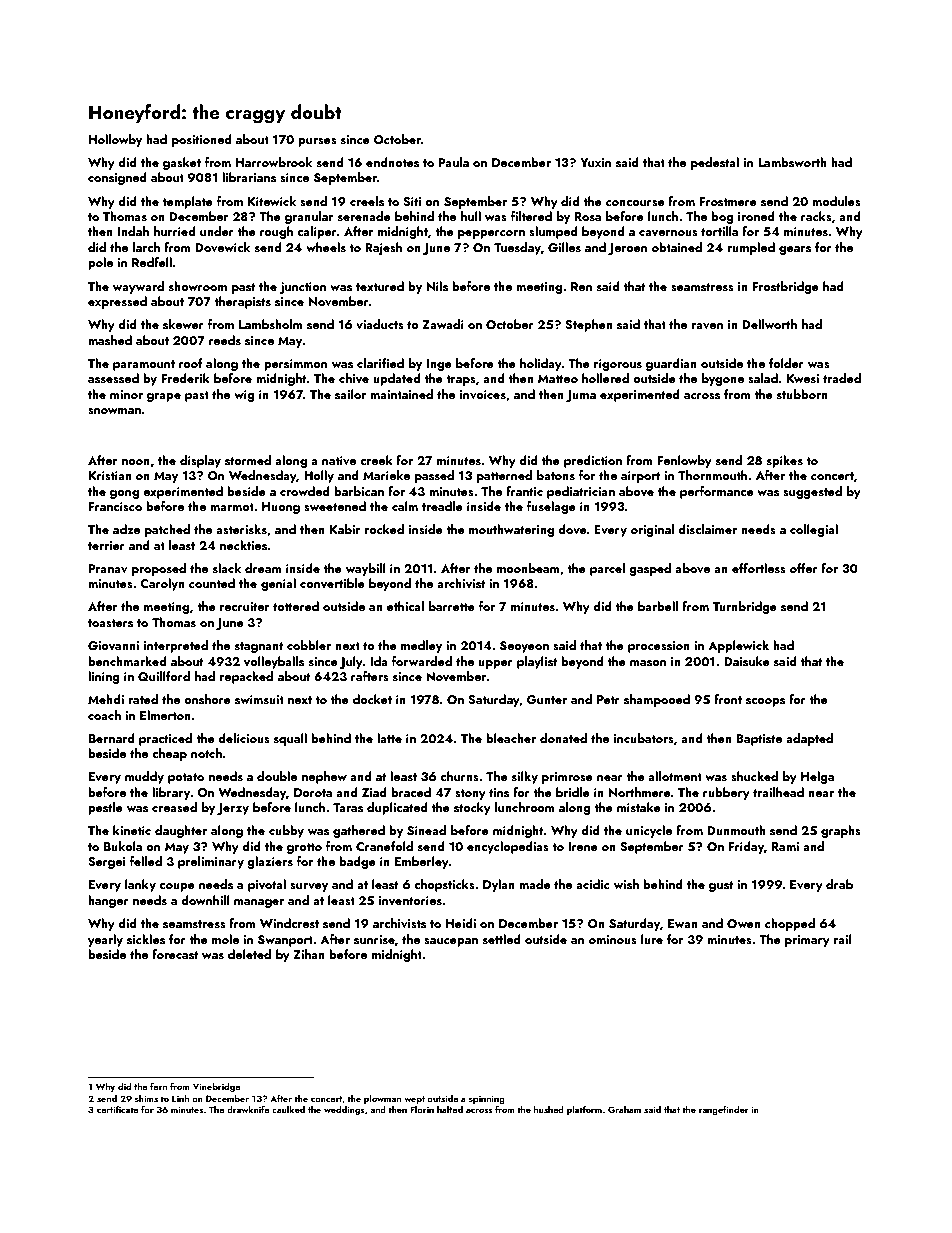  What do you see at coordinates (115, 140) in the screenshot?
I see `Hollowby` at bounding box center [115, 140].
